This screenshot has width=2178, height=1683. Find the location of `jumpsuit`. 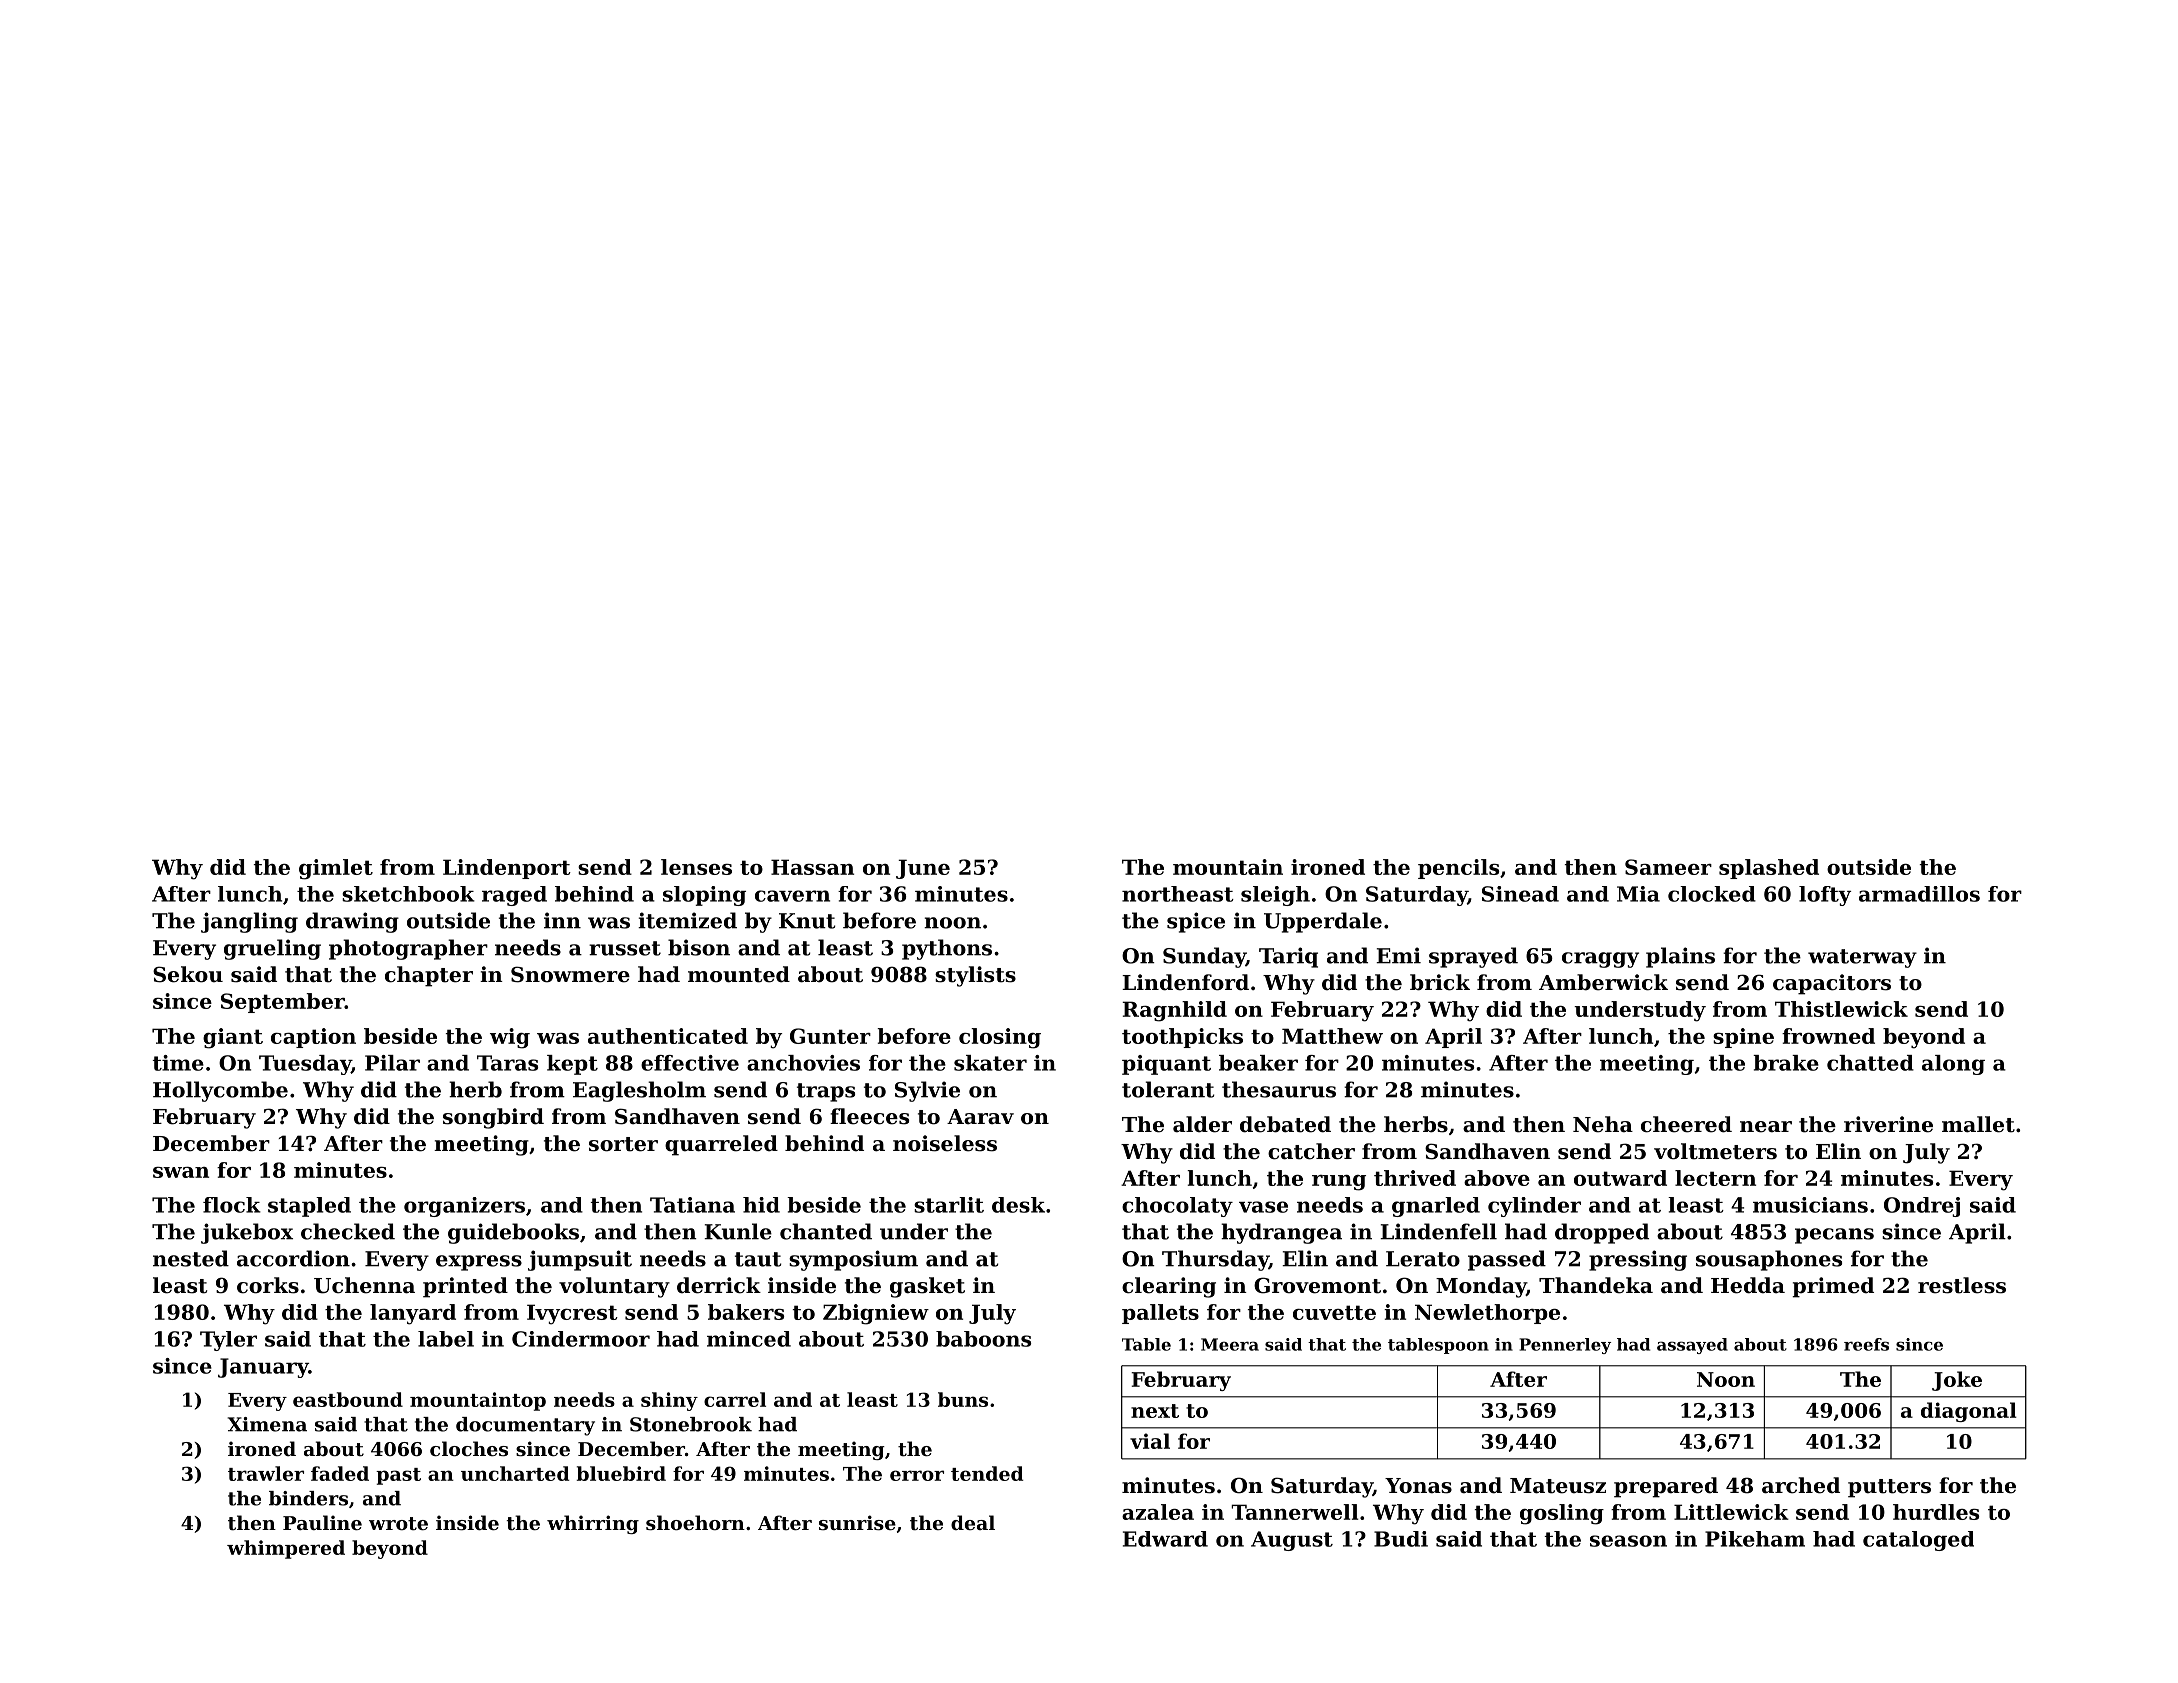

jumpsuit is located at coordinates (580, 1260).
